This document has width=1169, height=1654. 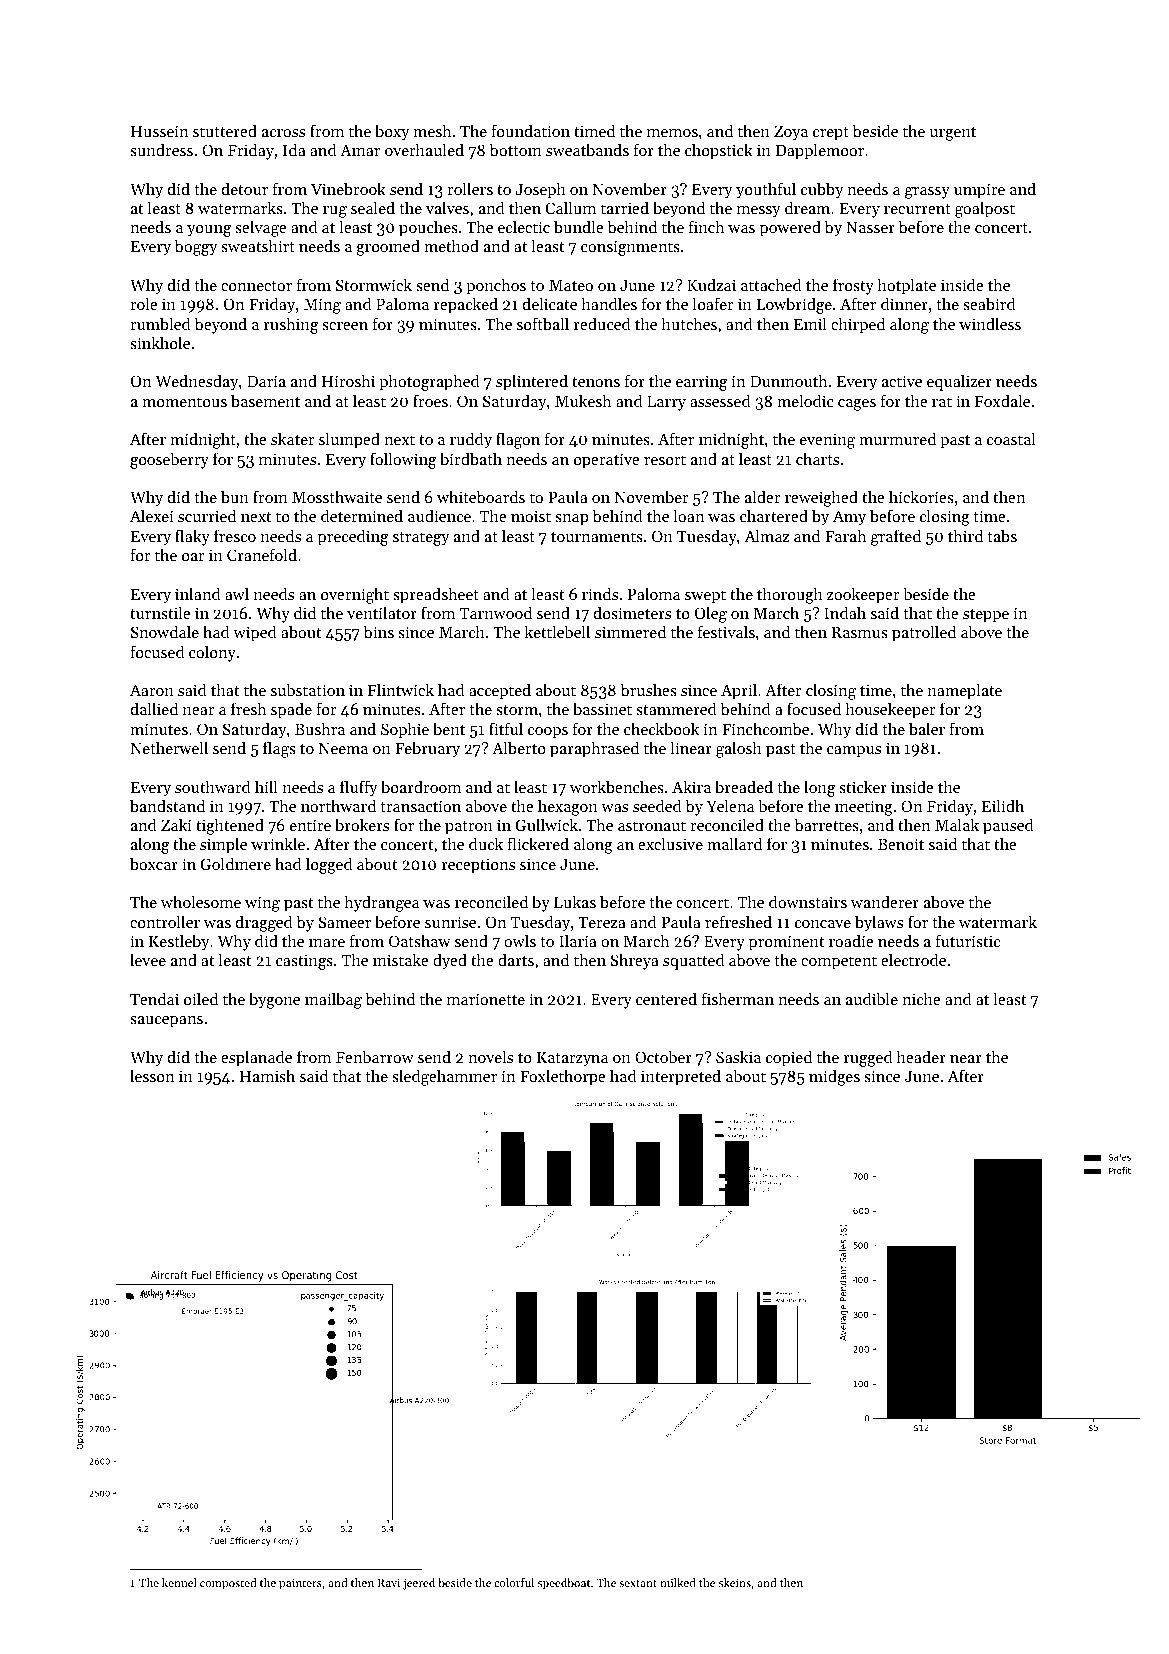 What do you see at coordinates (672, 133) in the document?
I see `memos` at bounding box center [672, 133].
